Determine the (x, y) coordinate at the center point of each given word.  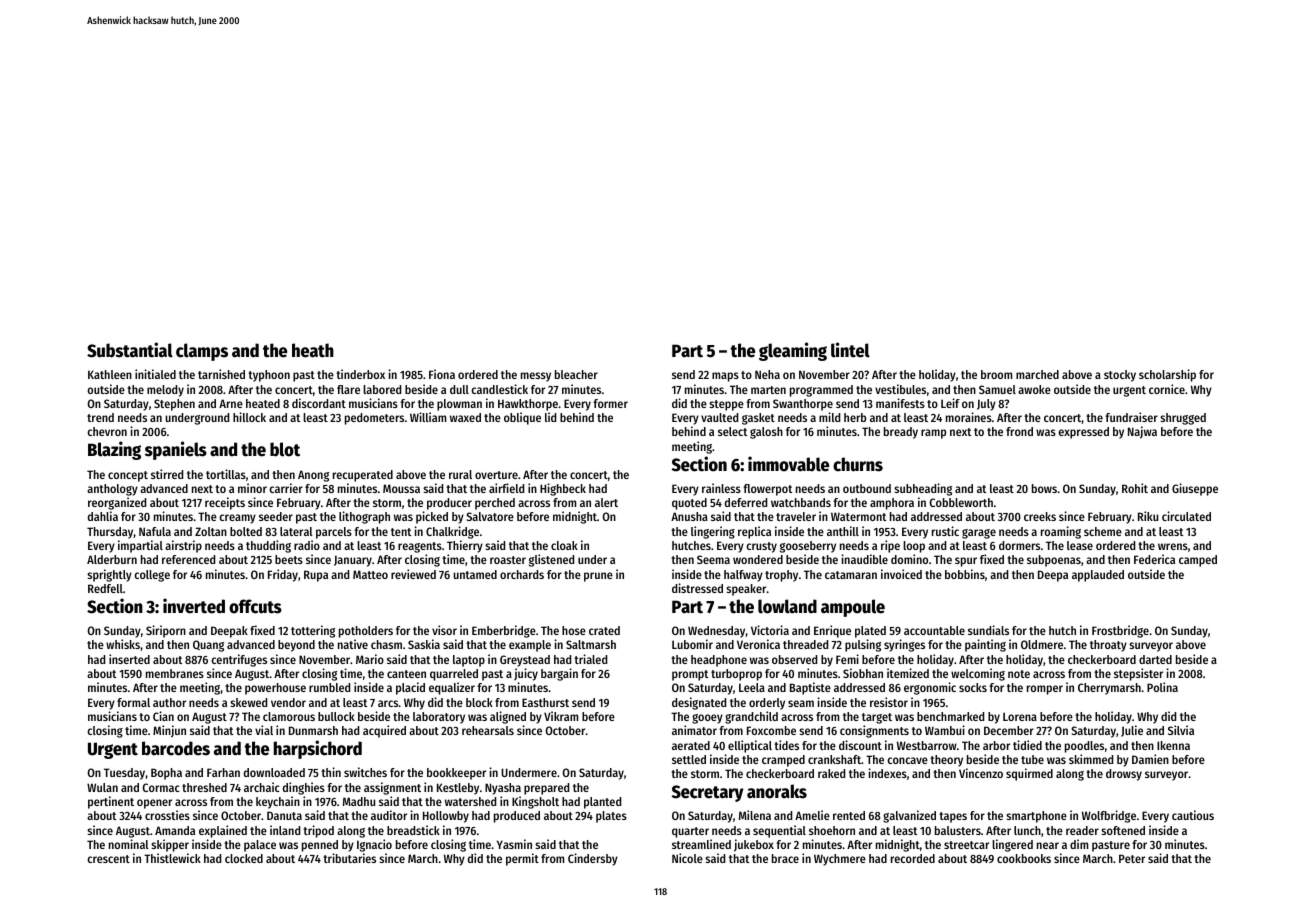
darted (1155, 659)
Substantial (130, 350)
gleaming (793, 351)
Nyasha (503, 789)
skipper (170, 845)
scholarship (1167, 375)
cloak (564, 545)
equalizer (452, 688)
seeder (276, 516)
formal (133, 702)
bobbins (965, 574)
